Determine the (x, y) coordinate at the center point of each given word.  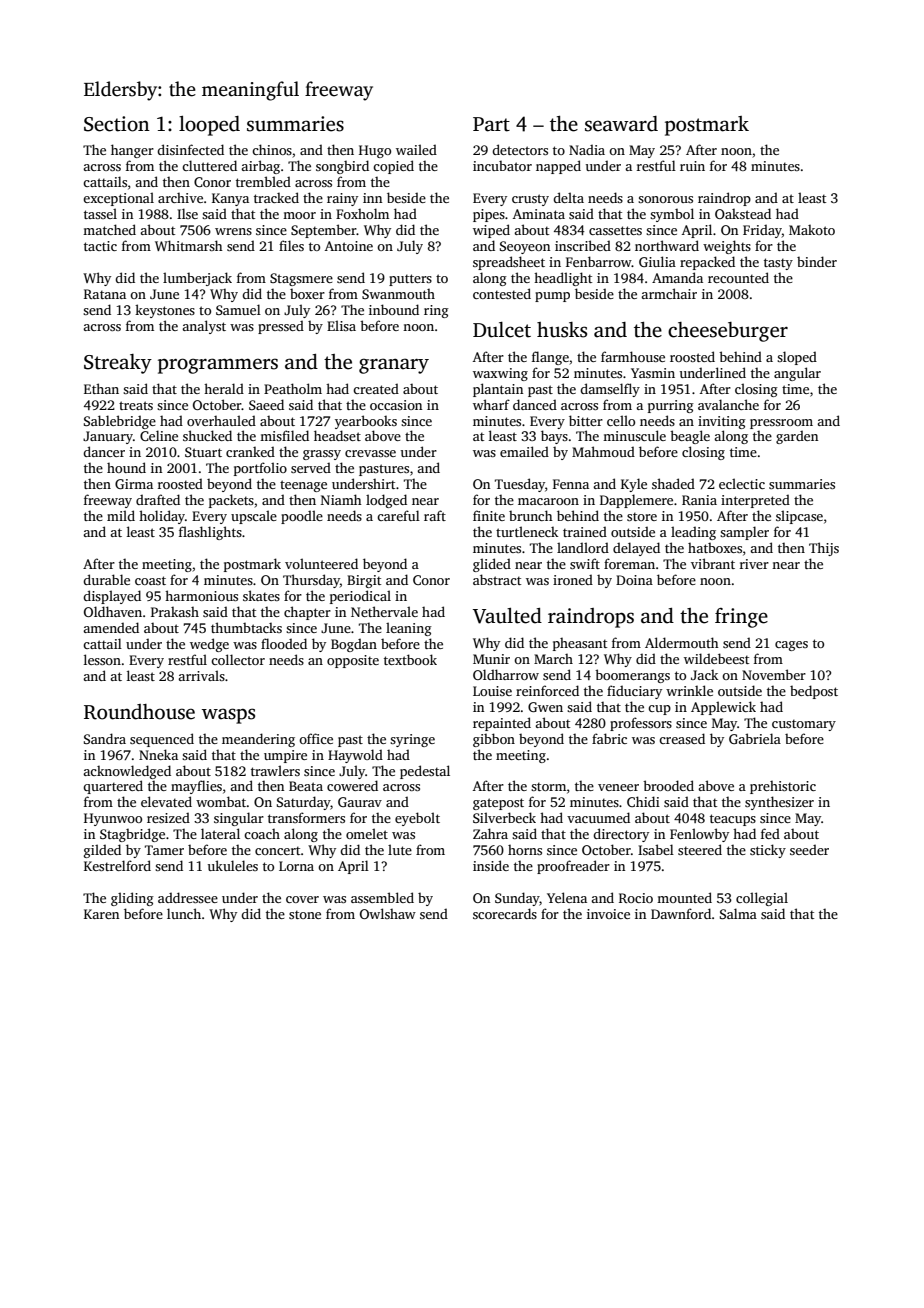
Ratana (105, 294)
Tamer (164, 850)
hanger (132, 151)
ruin (692, 166)
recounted (738, 277)
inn (372, 198)
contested (502, 293)
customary (804, 725)
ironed (573, 579)
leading (693, 533)
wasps (228, 716)
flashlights (210, 533)
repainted (502, 724)
